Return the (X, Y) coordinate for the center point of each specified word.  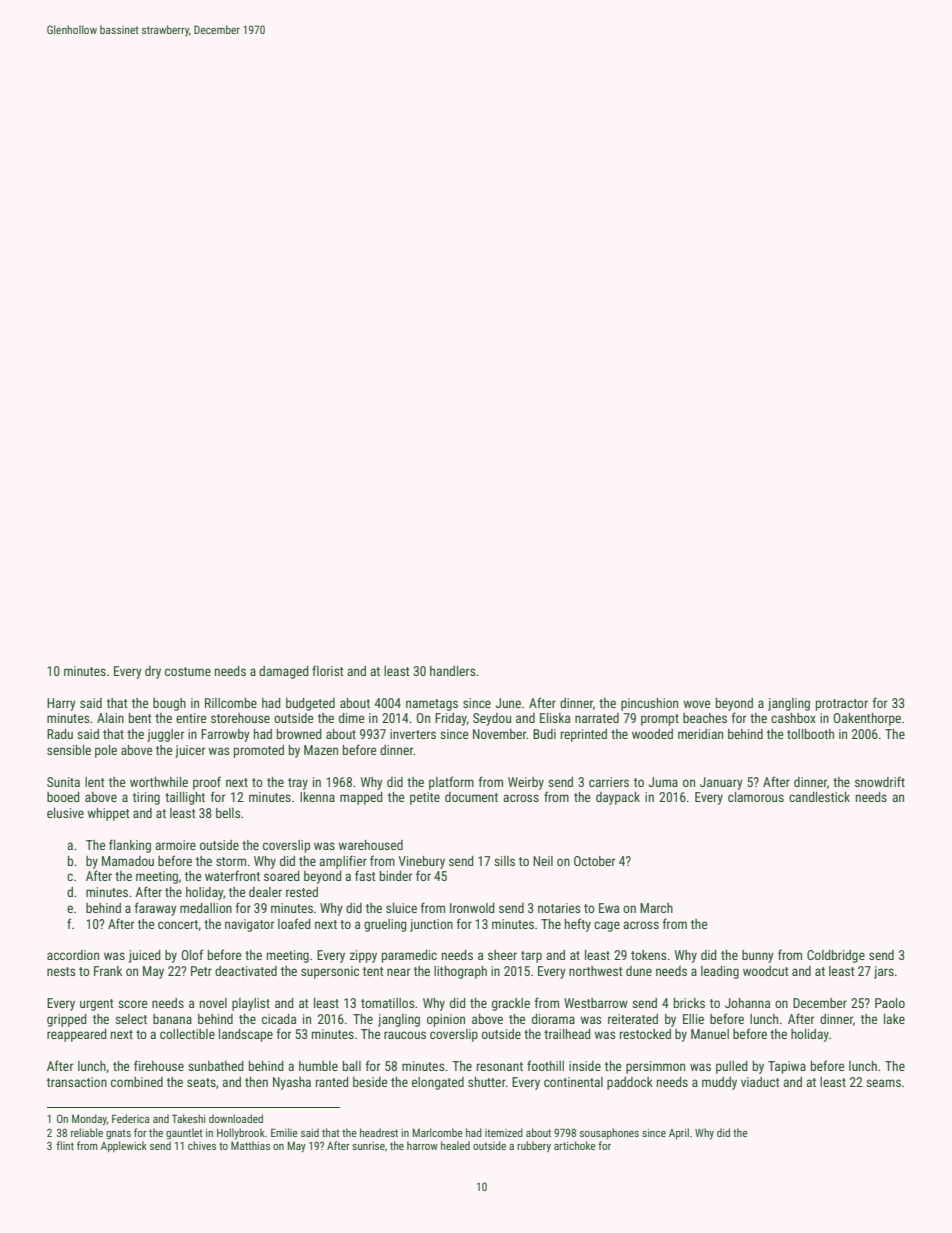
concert (178, 925)
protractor (842, 705)
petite (425, 798)
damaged (284, 672)
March (656, 908)
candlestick (819, 797)
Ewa (609, 908)
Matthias (250, 1145)
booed (63, 797)
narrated (597, 718)
